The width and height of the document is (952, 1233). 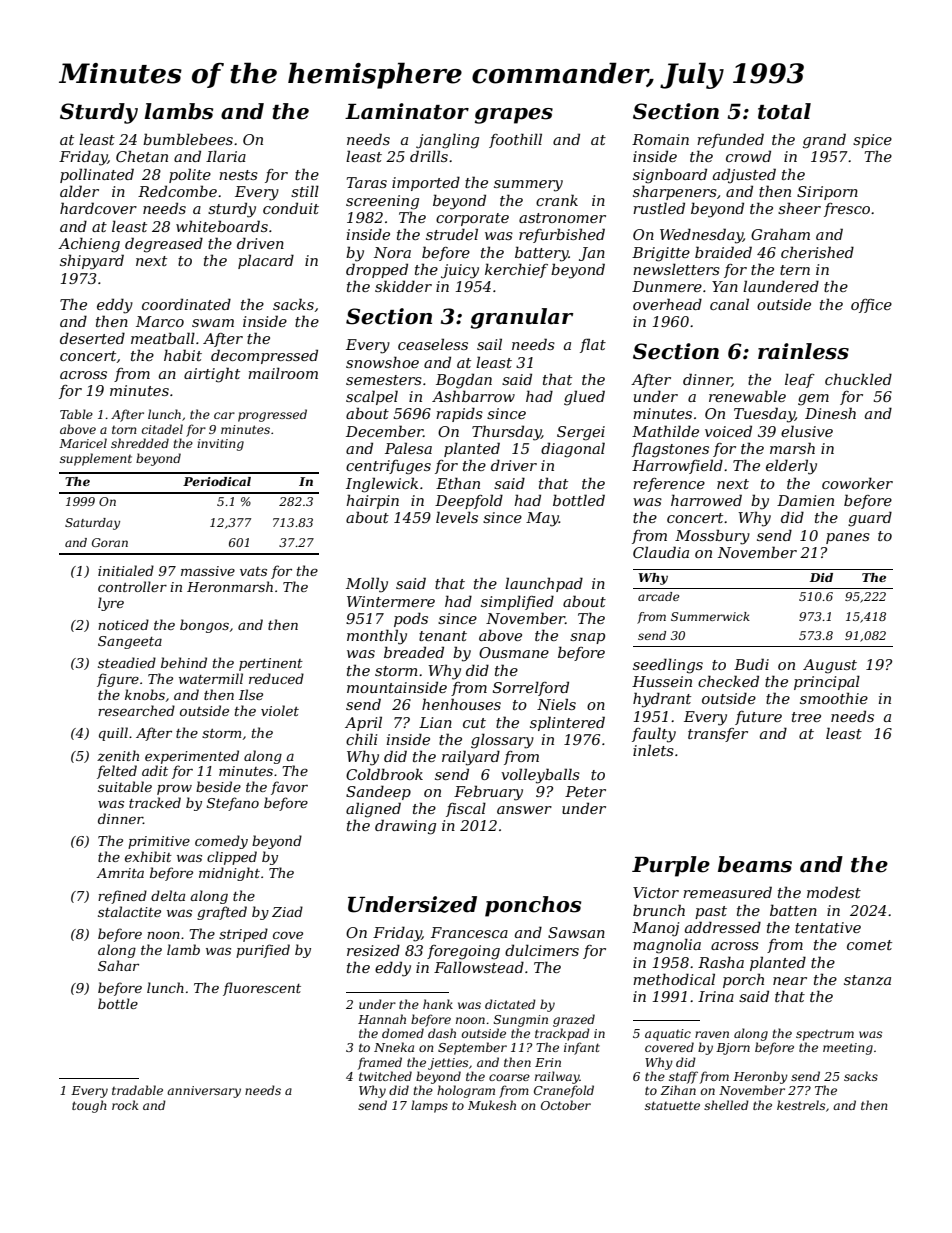 I want to click on Sahar, so click(x=118, y=965).
